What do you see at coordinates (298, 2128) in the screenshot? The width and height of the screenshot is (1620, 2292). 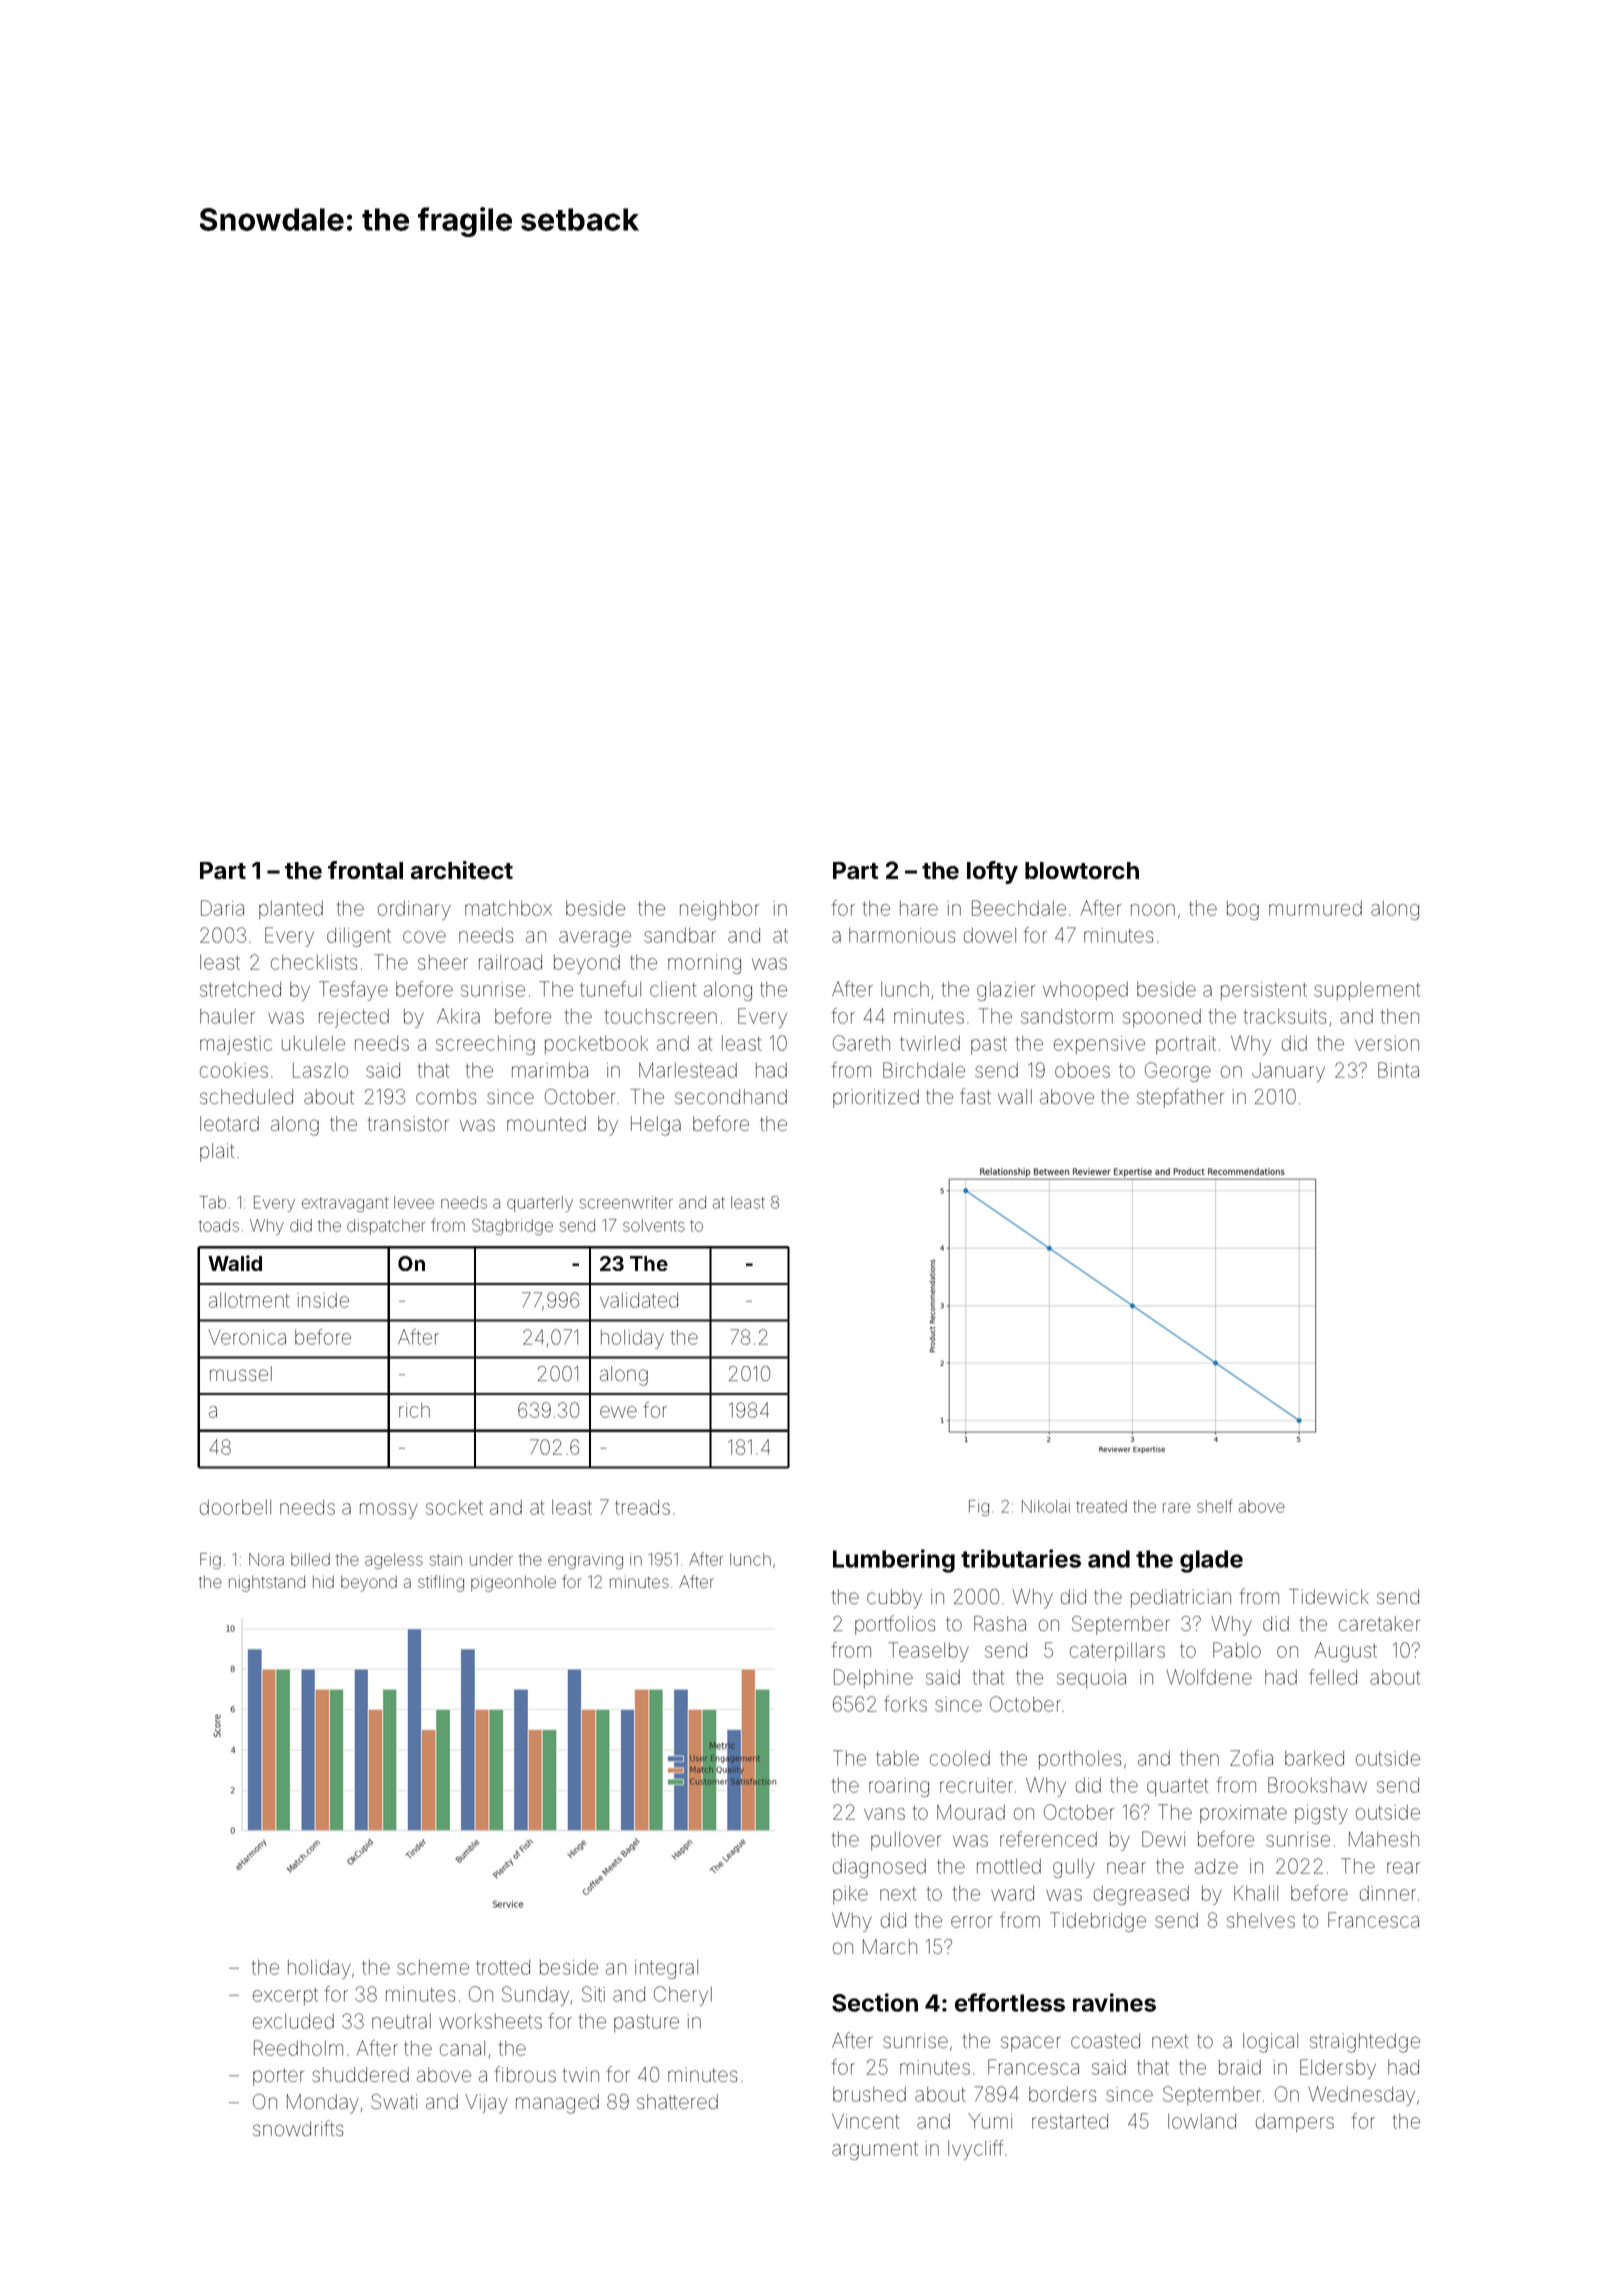 I see `snowdrifts` at bounding box center [298, 2128].
